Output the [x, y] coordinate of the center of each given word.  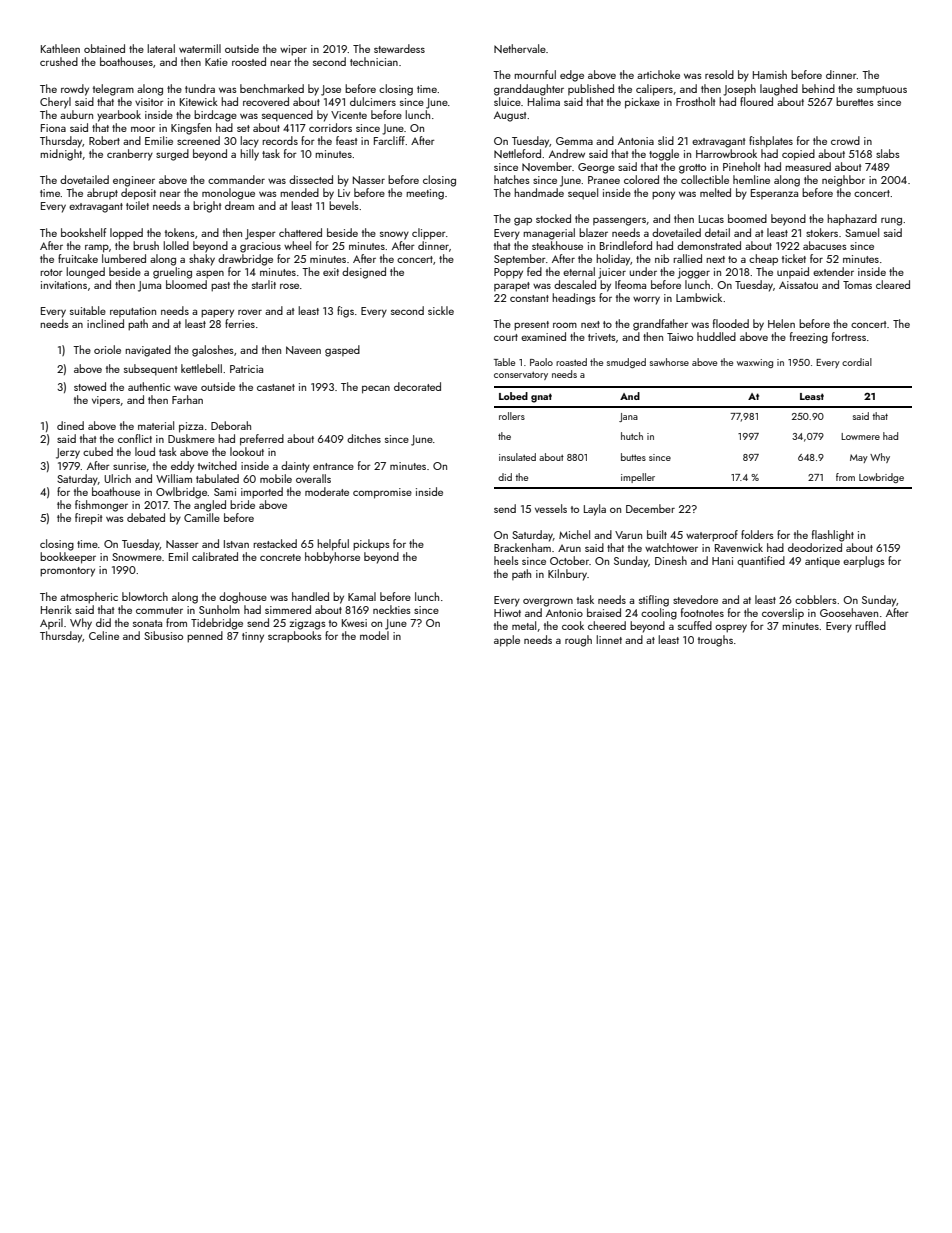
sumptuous [882, 91]
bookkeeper [68, 558]
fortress [849, 336]
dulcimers [373, 101]
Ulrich [117, 478]
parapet [512, 287]
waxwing [755, 363]
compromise [382, 493]
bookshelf [84, 232]
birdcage [215, 116]
